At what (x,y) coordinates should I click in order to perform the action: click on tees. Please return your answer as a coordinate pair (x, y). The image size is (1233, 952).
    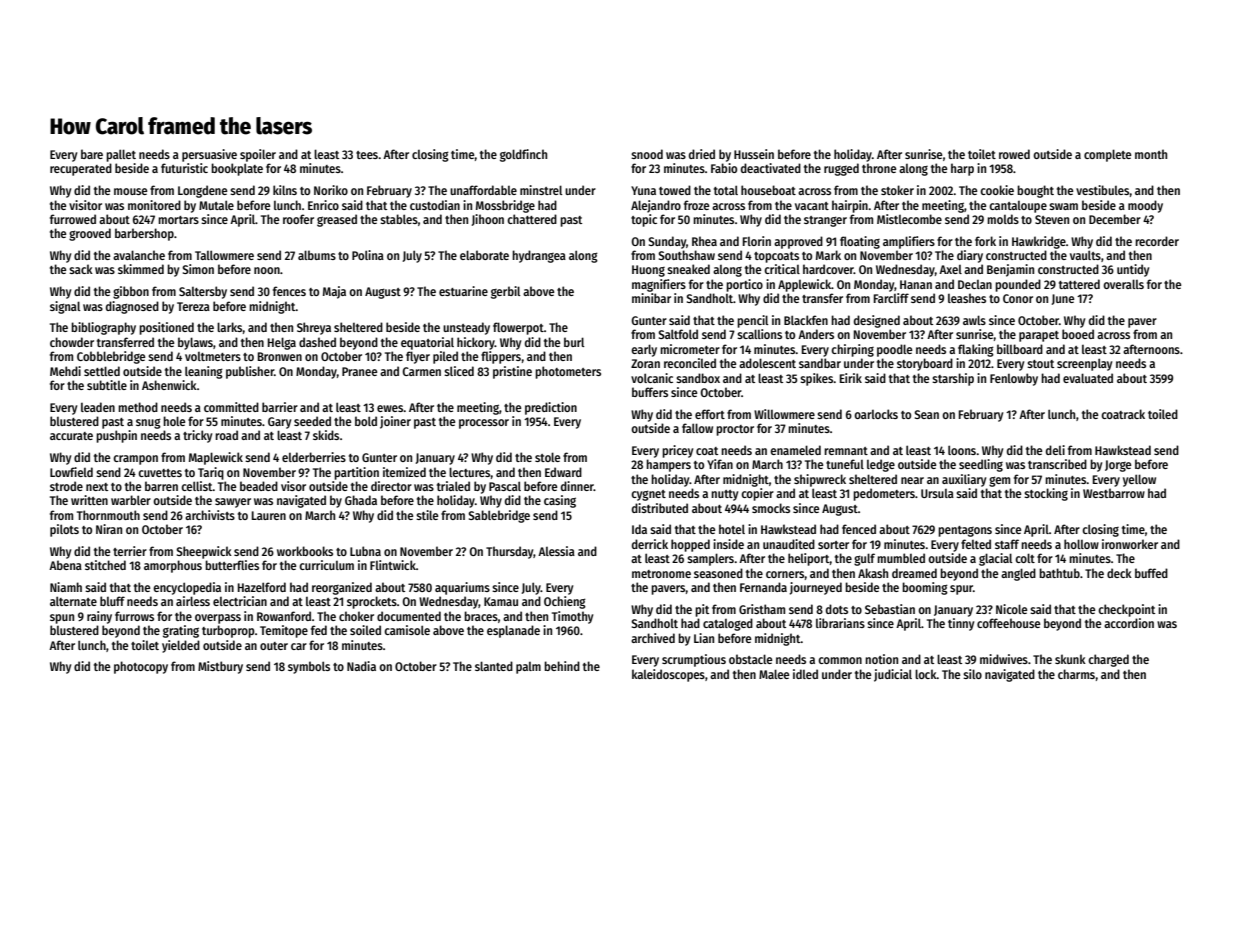
    Looking at the image, I should click on (367, 155).
